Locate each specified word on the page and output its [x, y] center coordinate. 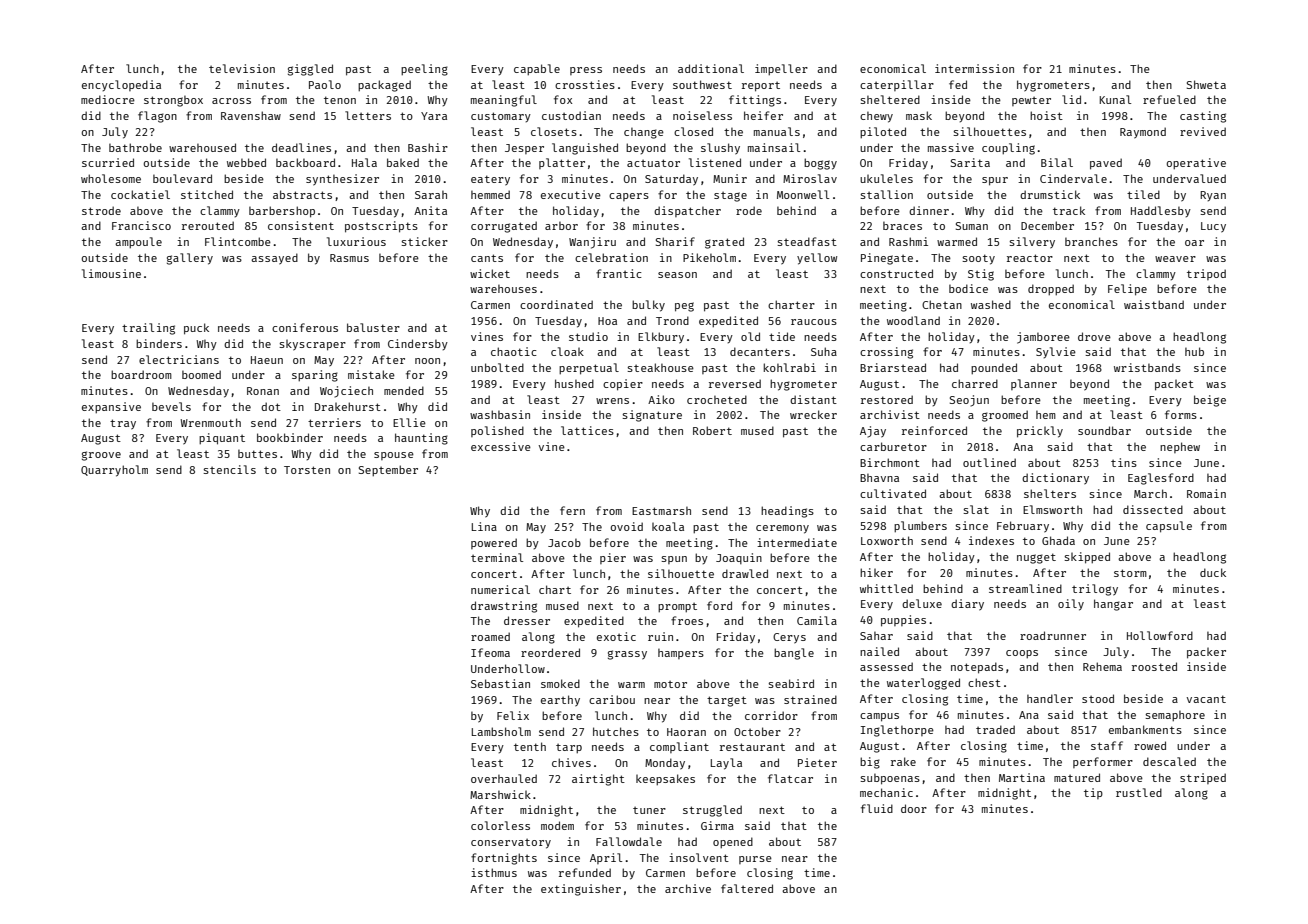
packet [1174, 385]
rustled [1139, 792]
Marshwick [500, 794]
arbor [561, 226]
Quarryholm [114, 471]
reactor [1030, 258]
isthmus [494, 872]
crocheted [717, 399]
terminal [497, 557]
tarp [569, 748]
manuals [777, 131]
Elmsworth [1052, 509]
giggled [310, 70]
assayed [274, 259]
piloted [883, 132]
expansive [111, 407]
